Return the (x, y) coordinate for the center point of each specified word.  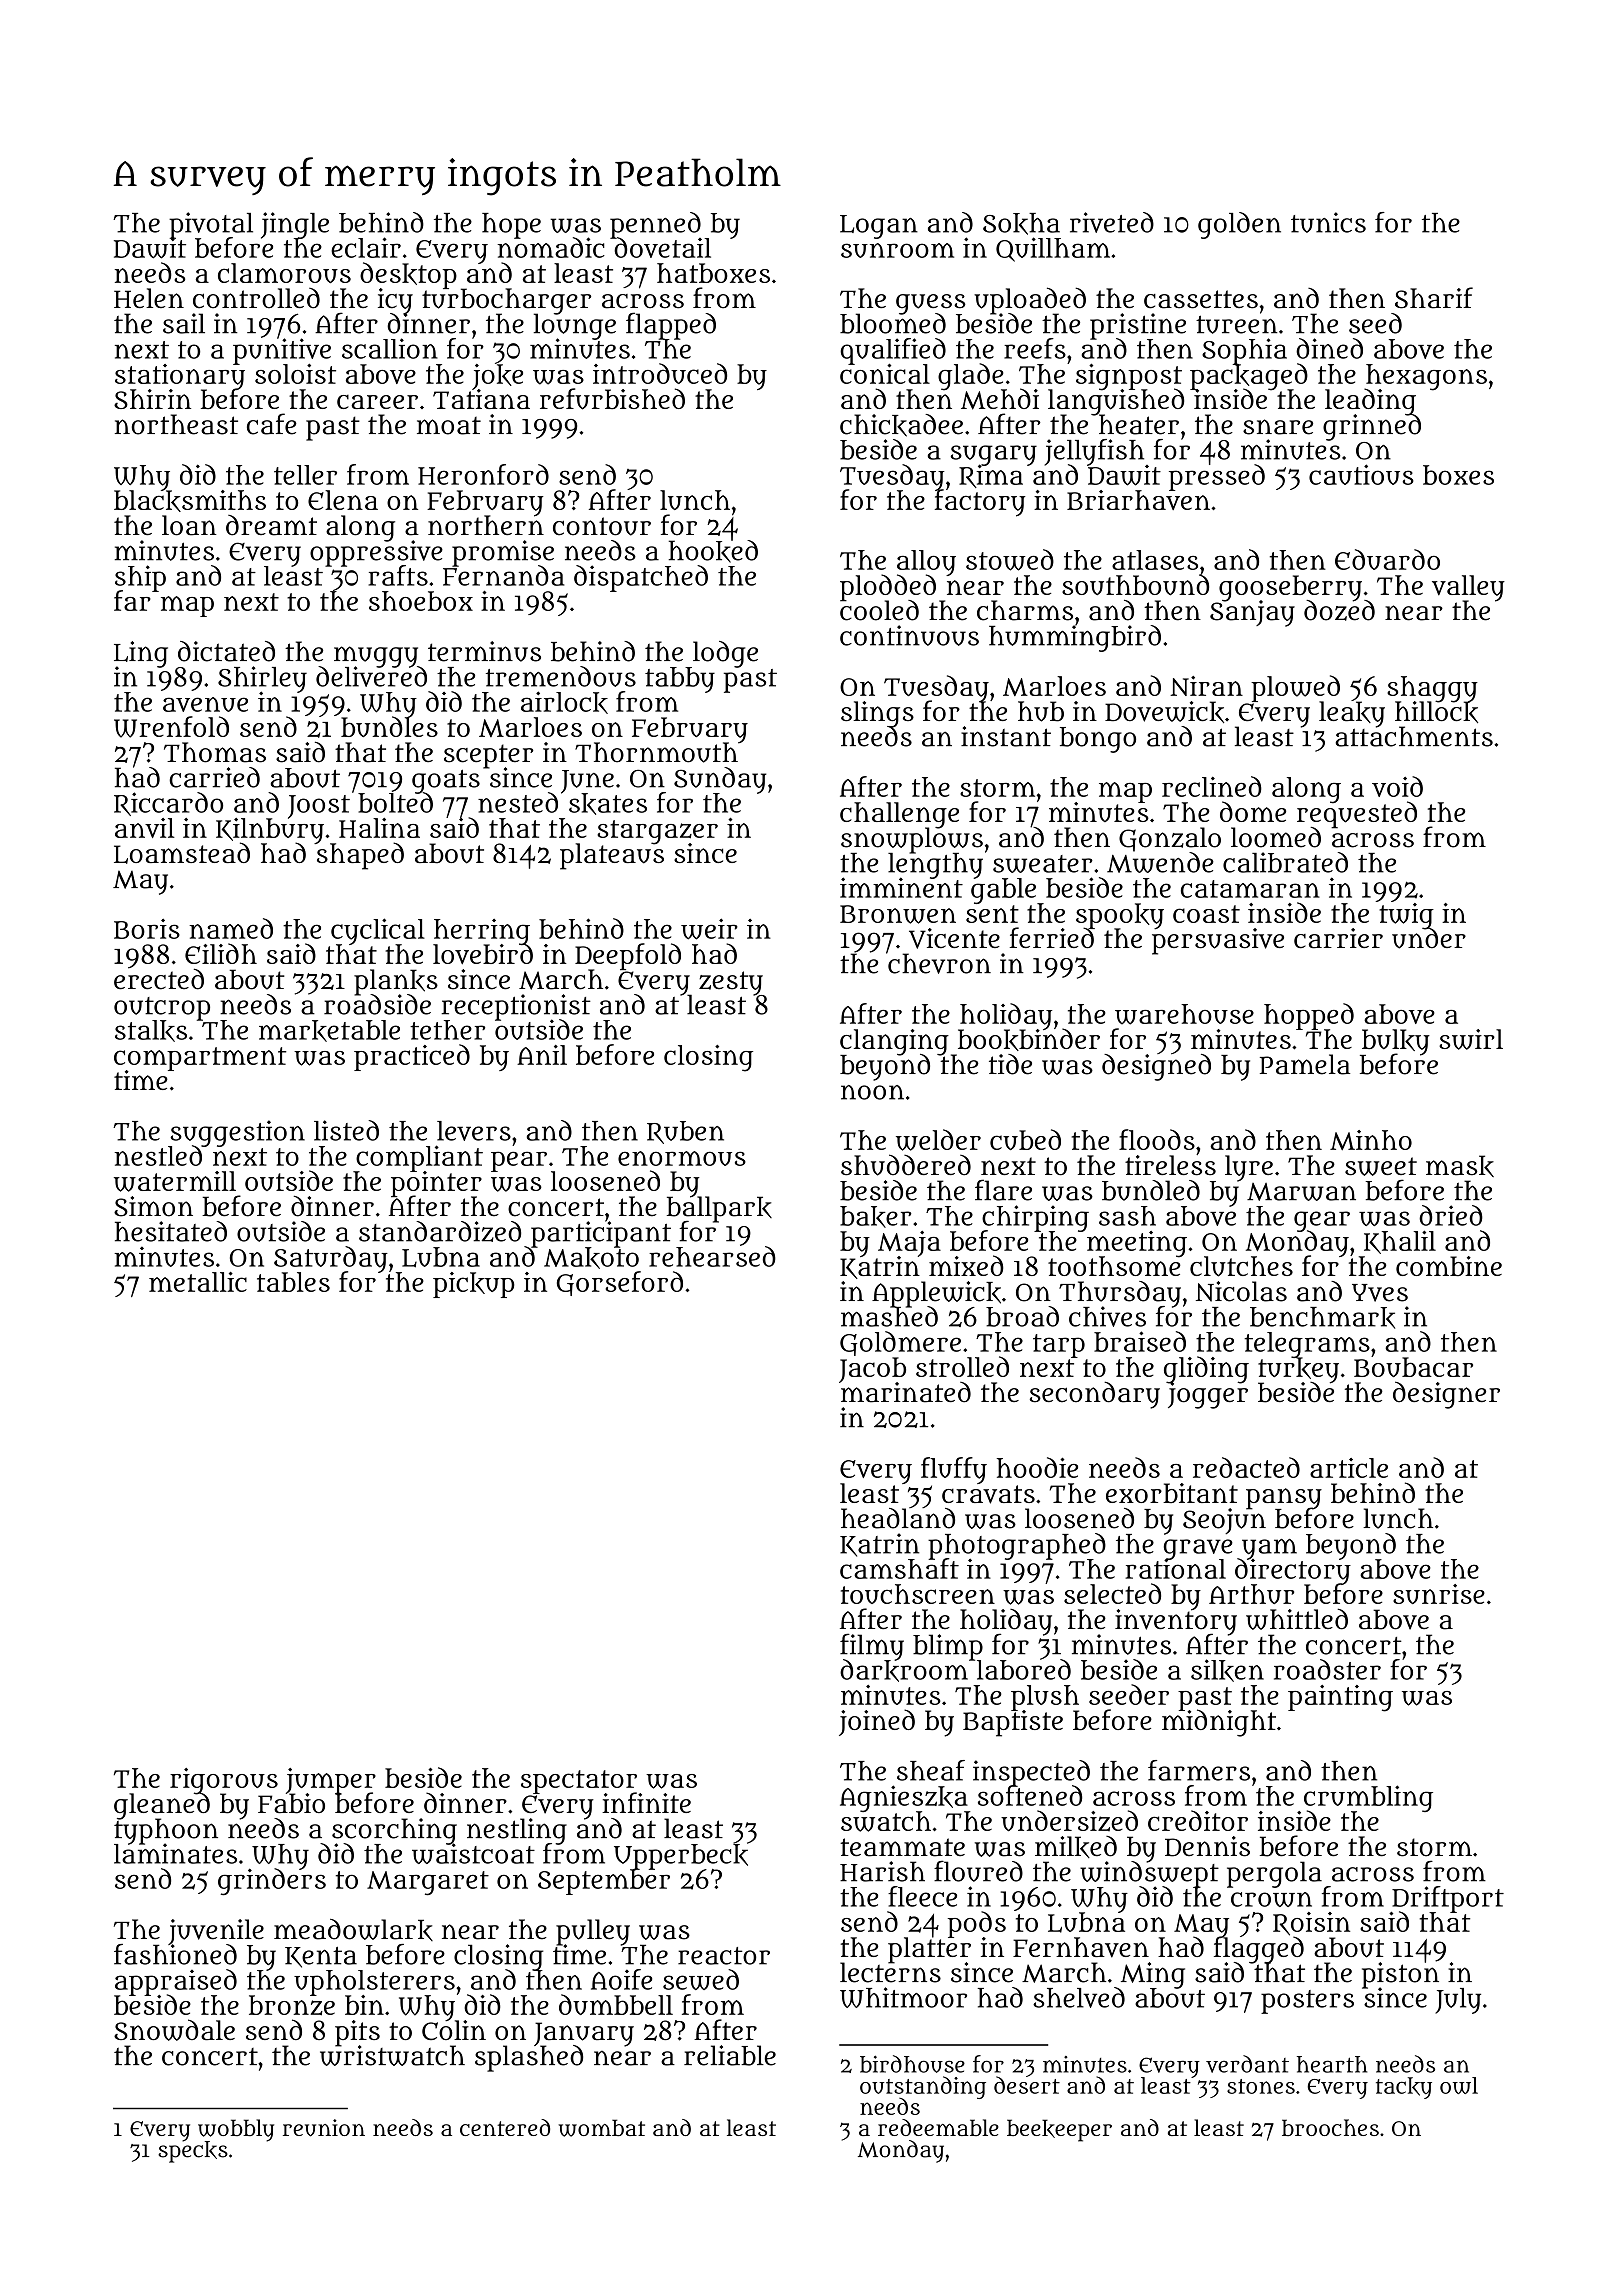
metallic (198, 1282)
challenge (899, 815)
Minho (1371, 1140)
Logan (879, 227)
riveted (1112, 222)
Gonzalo (1170, 839)
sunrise (1439, 1594)
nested (518, 803)
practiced (412, 1057)
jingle (295, 225)
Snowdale (174, 2030)
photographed (1017, 1546)
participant (601, 1234)
